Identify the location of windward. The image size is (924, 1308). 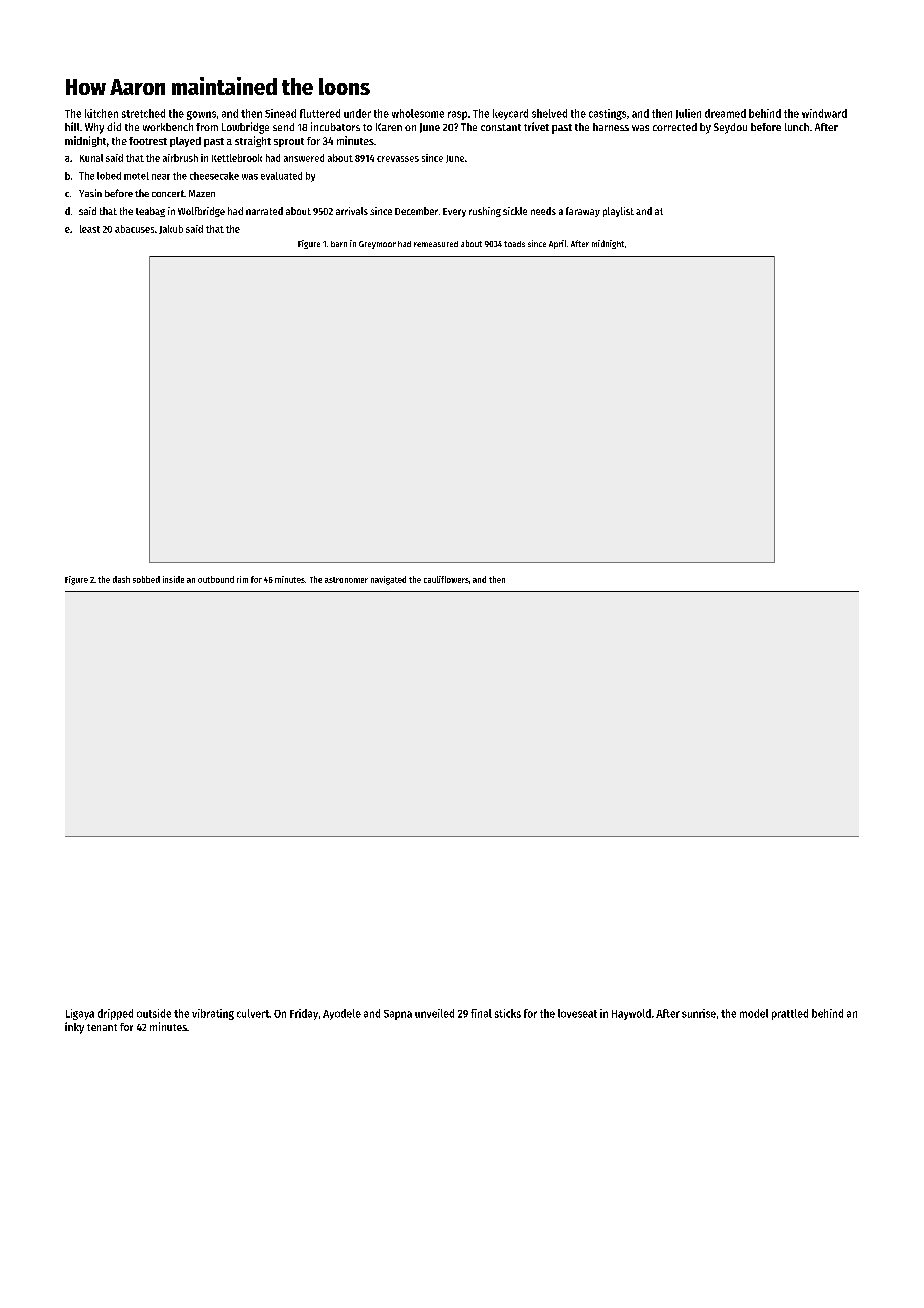
(824, 113).
